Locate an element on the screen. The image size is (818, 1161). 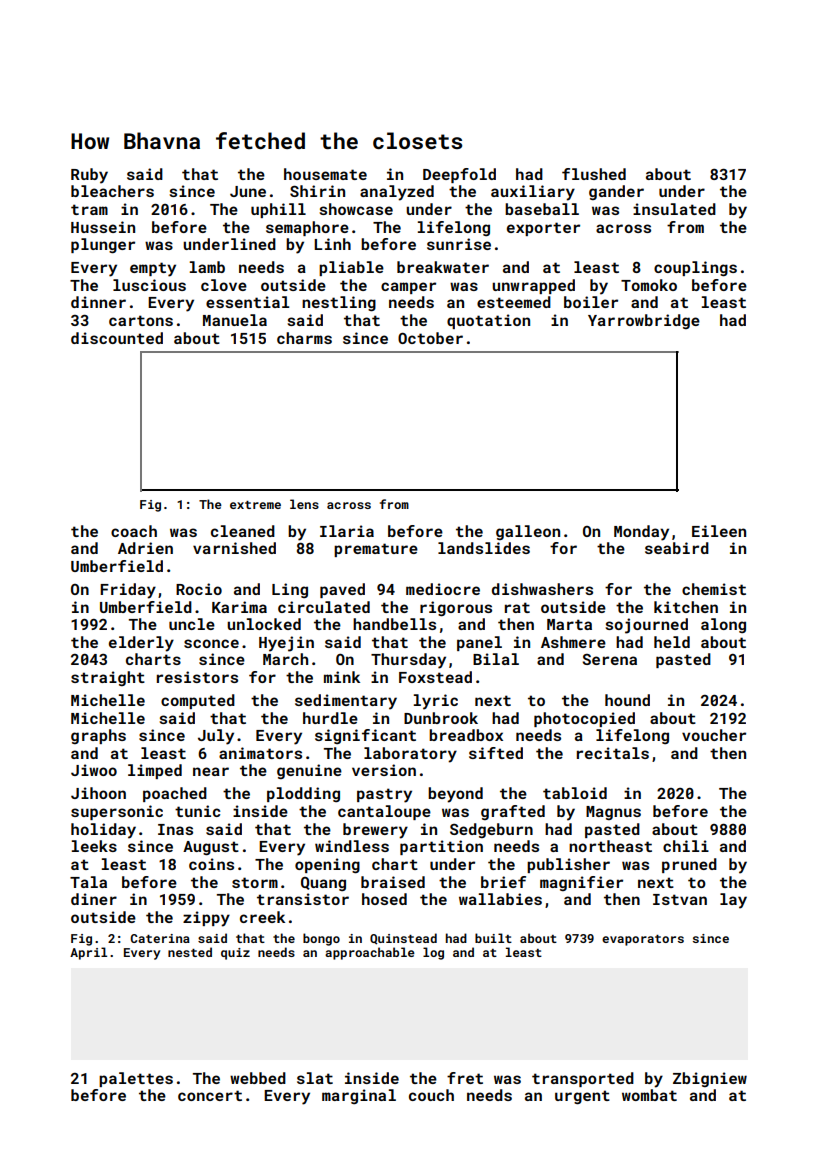
transported is located at coordinates (583, 1079).
